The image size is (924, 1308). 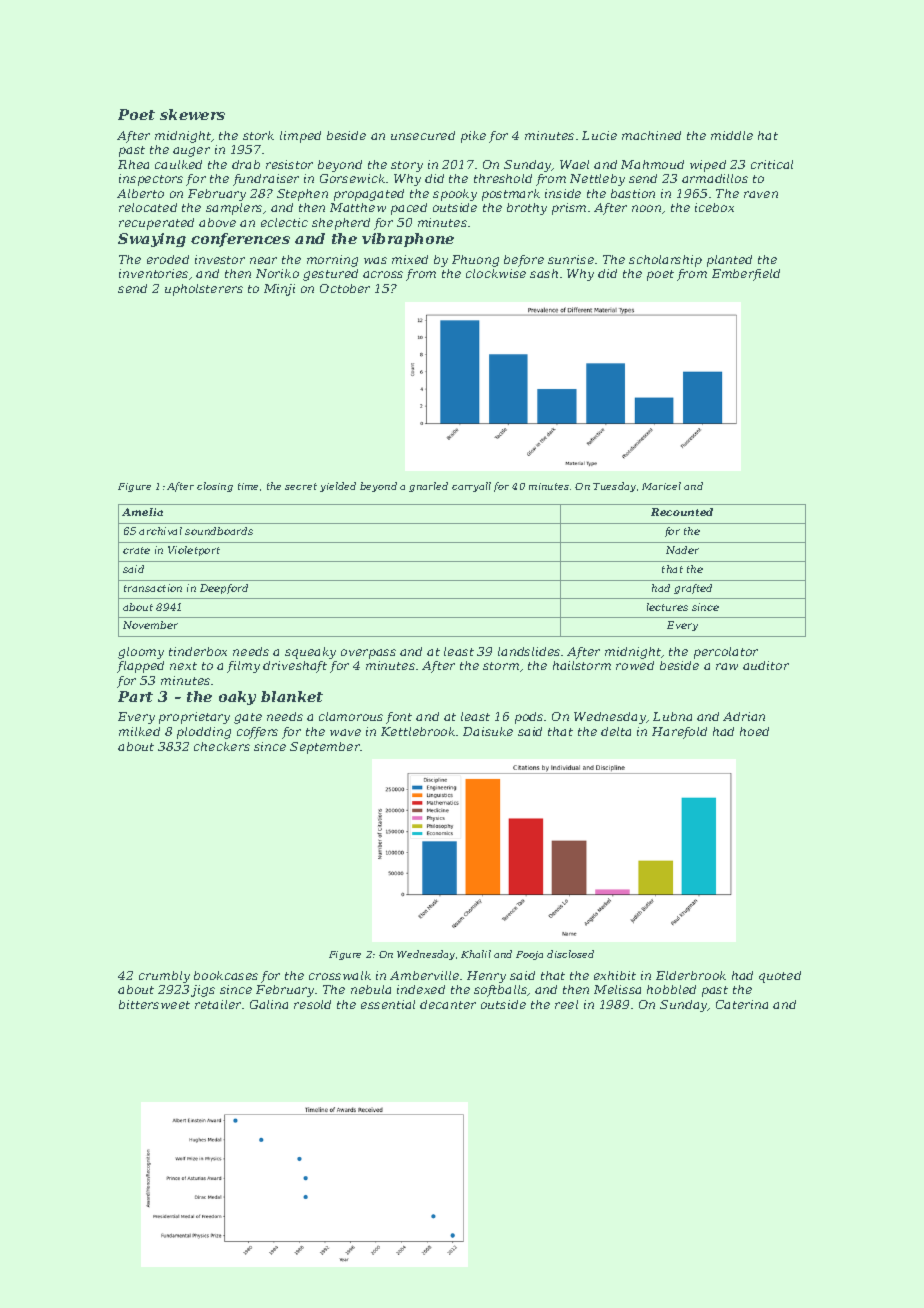 I want to click on Amberville, so click(x=424, y=975).
